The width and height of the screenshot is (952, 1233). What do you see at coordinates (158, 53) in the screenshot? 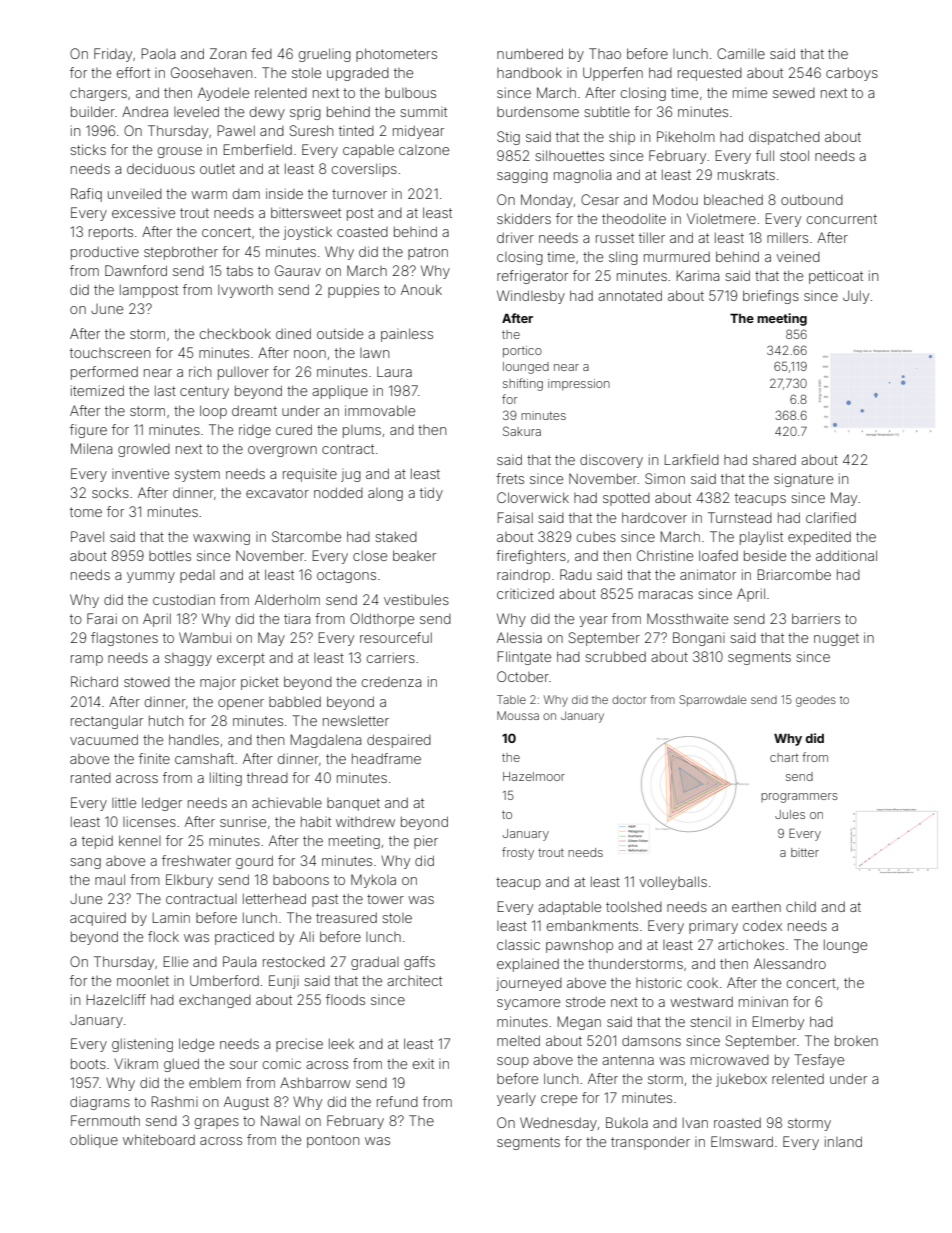
I see `Paola` at bounding box center [158, 53].
